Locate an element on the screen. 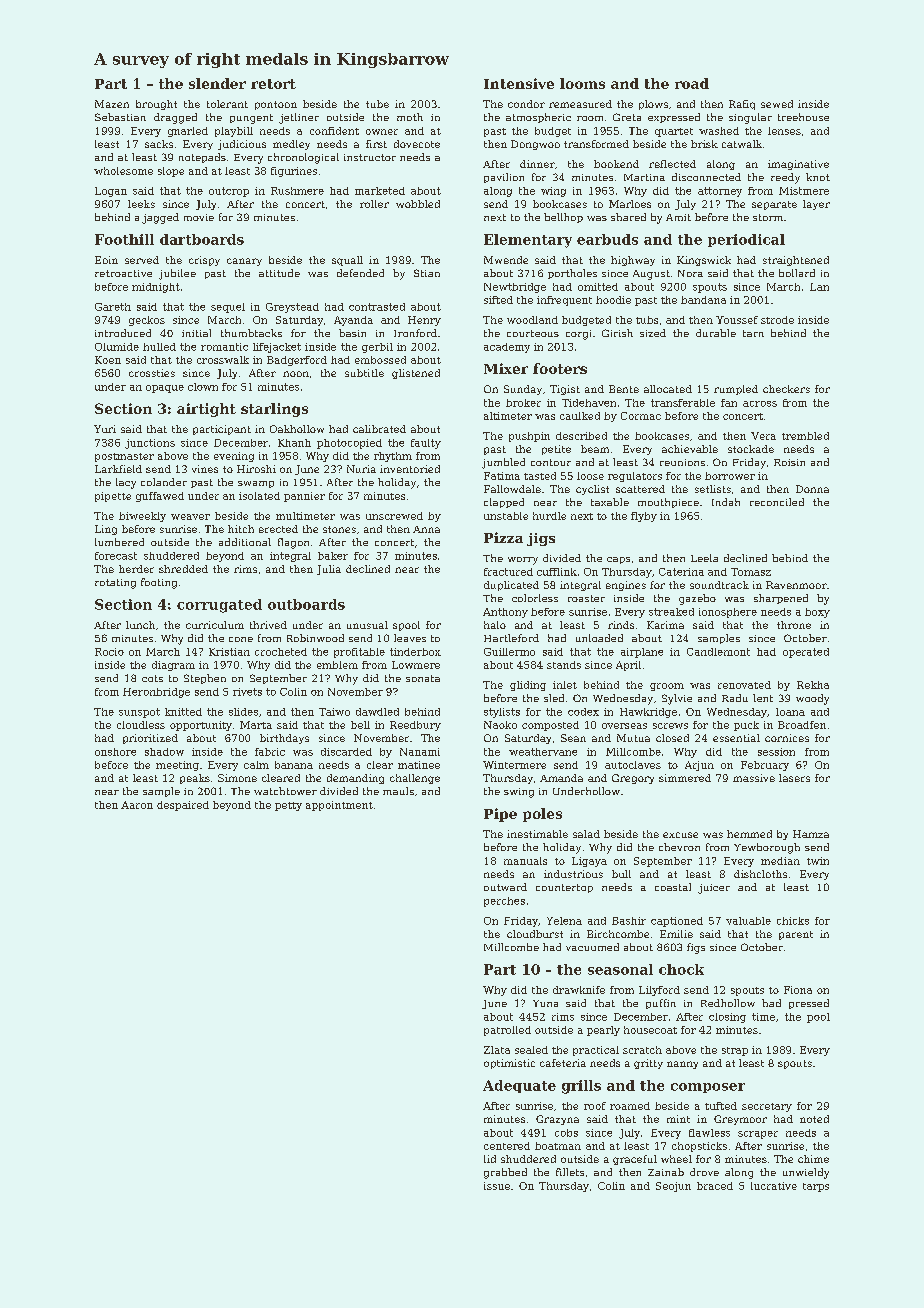  judicious is located at coordinates (242, 145).
